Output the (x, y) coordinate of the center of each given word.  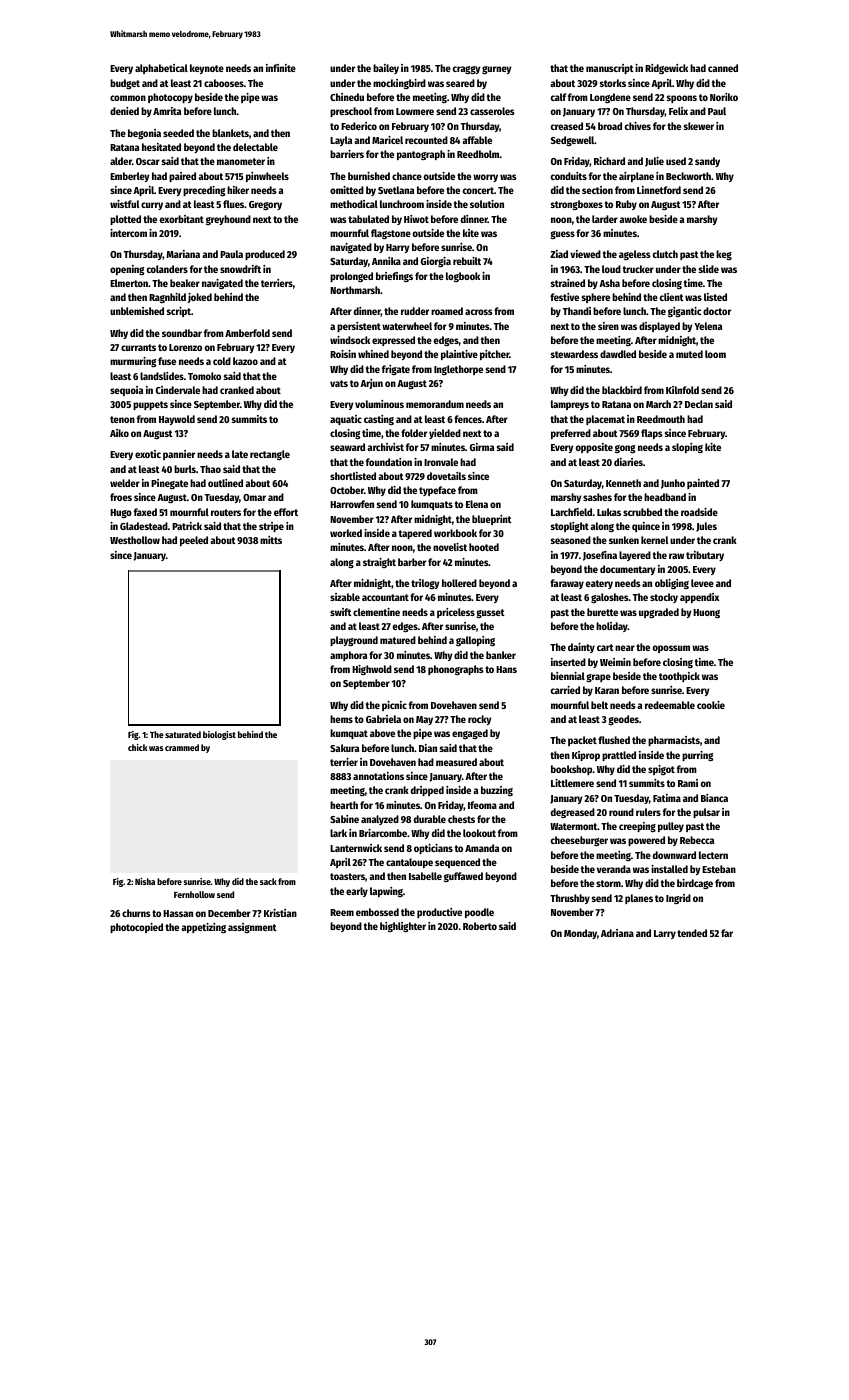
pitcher (494, 355)
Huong (706, 613)
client (672, 297)
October (347, 490)
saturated (183, 734)
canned (723, 68)
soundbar (182, 333)
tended (692, 933)
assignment (252, 928)
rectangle (270, 455)
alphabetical (161, 69)
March (658, 404)
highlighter (403, 927)
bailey (386, 69)
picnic (394, 706)
